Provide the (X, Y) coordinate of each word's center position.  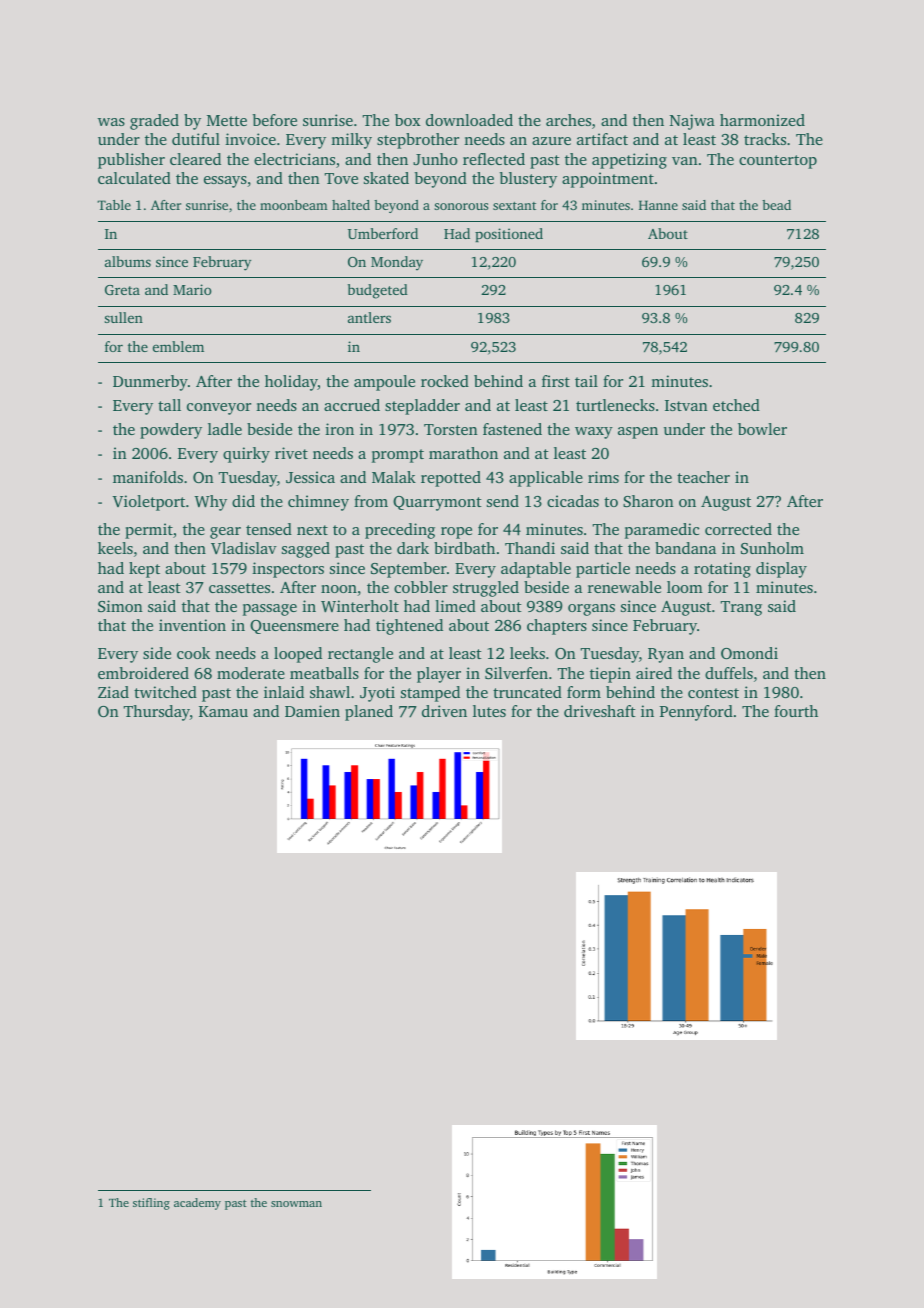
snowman (296, 1204)
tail (586, 381)
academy (197, 1204)
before (275, 120)
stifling (151, 1204)
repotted (451, 479)
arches (568, 120)
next (312, 530)
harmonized (762, 120)
